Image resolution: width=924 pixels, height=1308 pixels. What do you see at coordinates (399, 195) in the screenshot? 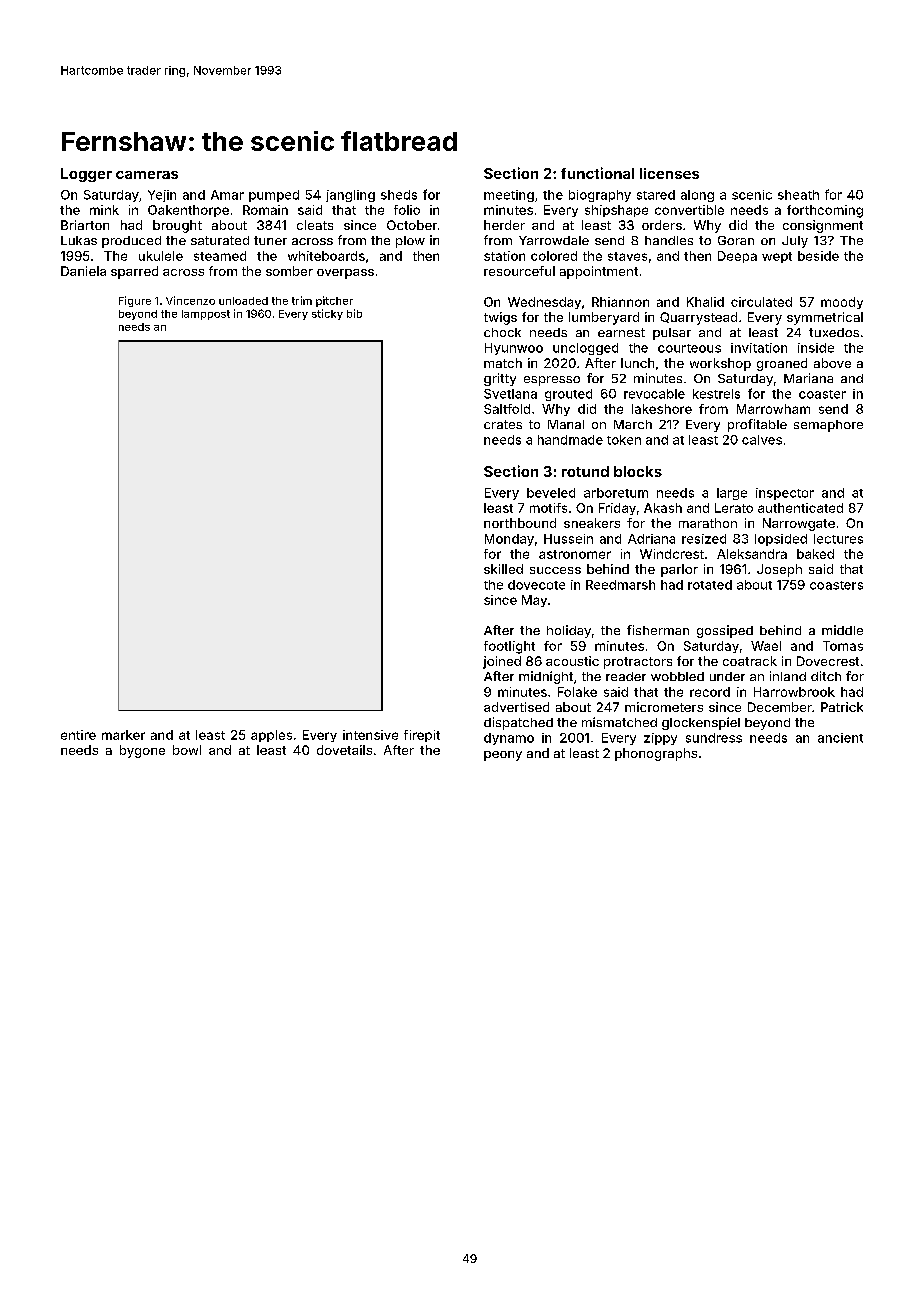
I see `sheds` at bounding box center [399, 195].
